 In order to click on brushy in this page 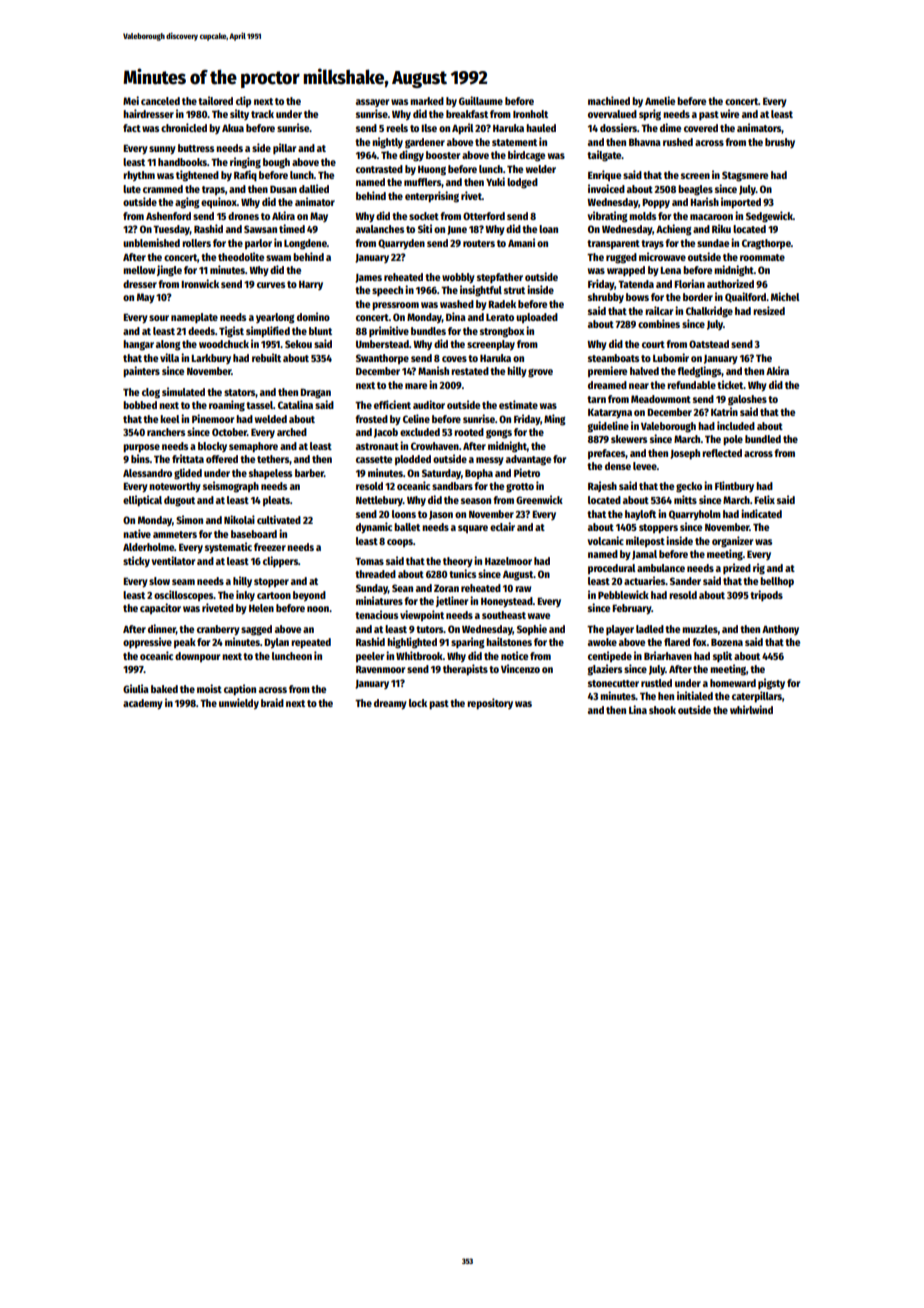, I will do `click(780, 143)`.
